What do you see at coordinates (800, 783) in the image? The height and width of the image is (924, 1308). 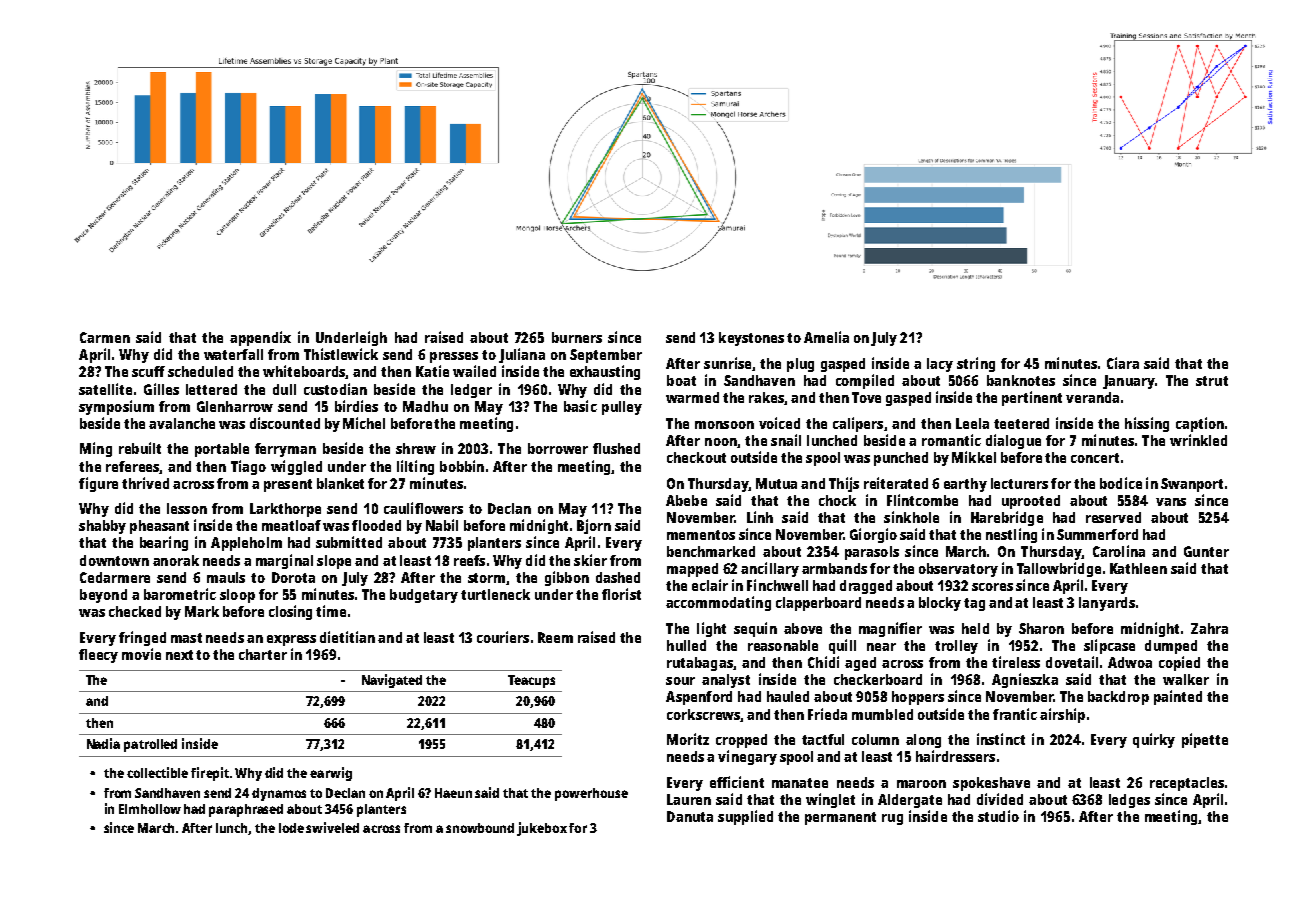 I see `manatee` at bounding box center [800, 783].
